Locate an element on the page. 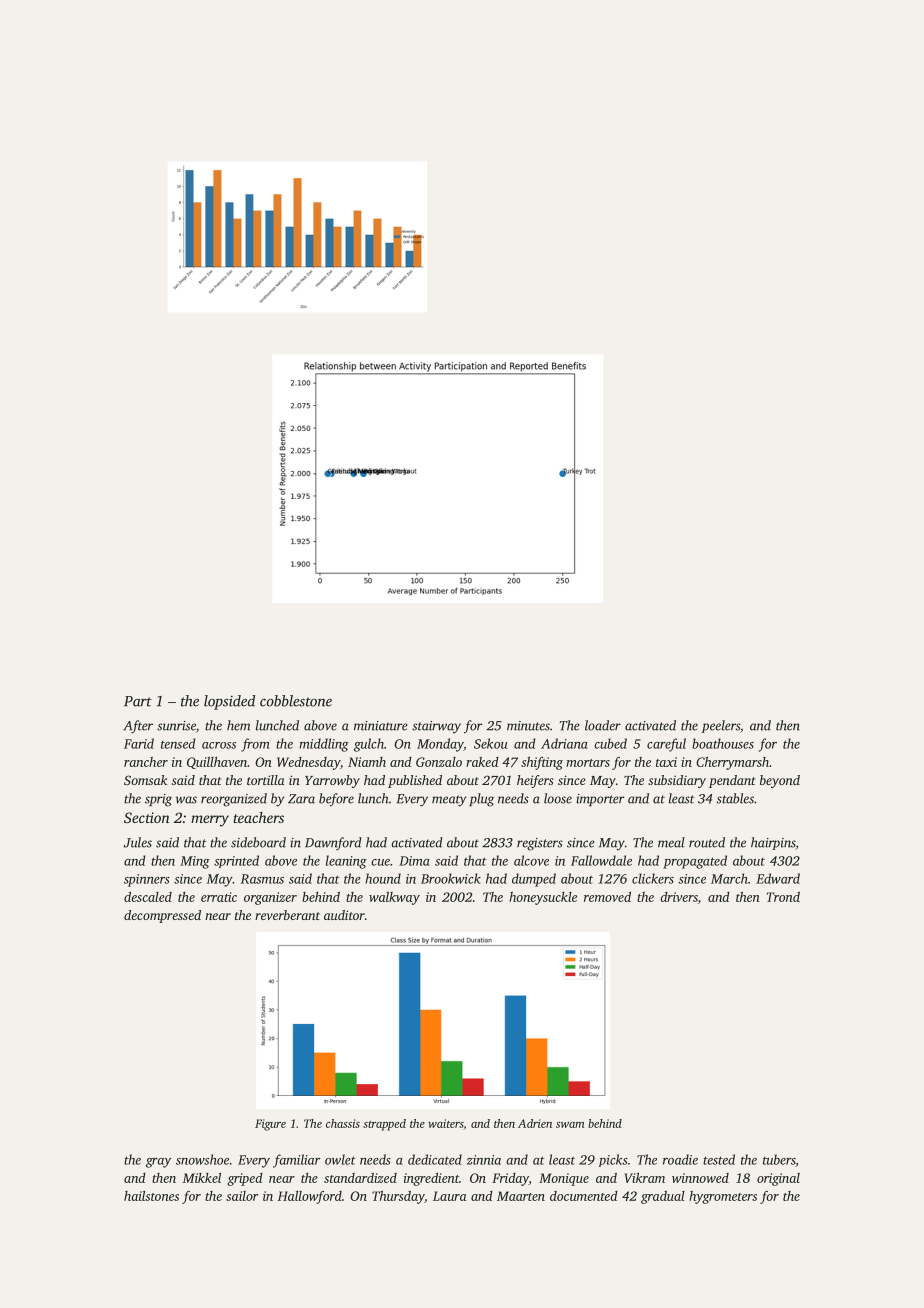  Laura is located at coordinates (450, 1196).
